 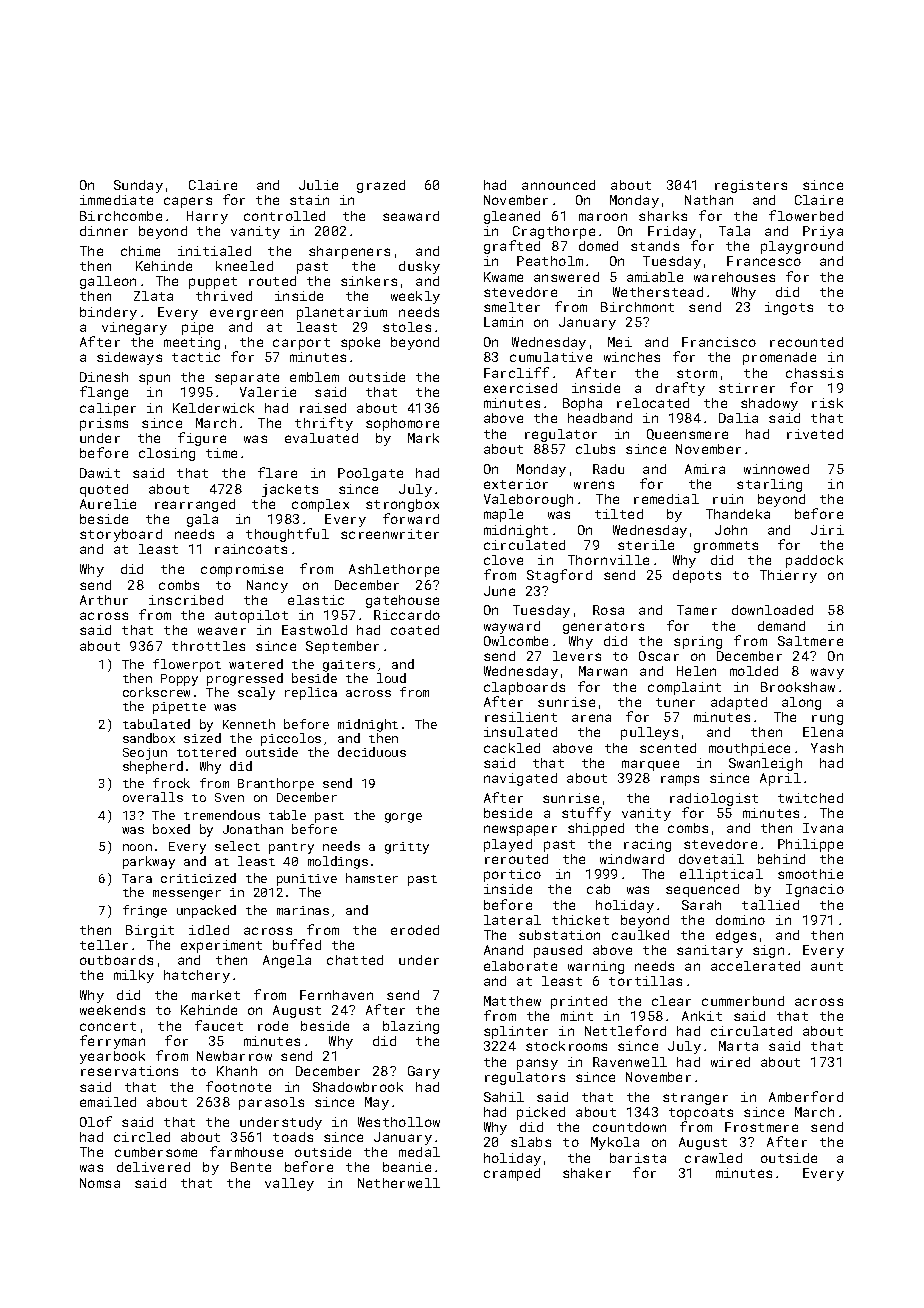 I want to click on table, so click(x=287, y=815).
